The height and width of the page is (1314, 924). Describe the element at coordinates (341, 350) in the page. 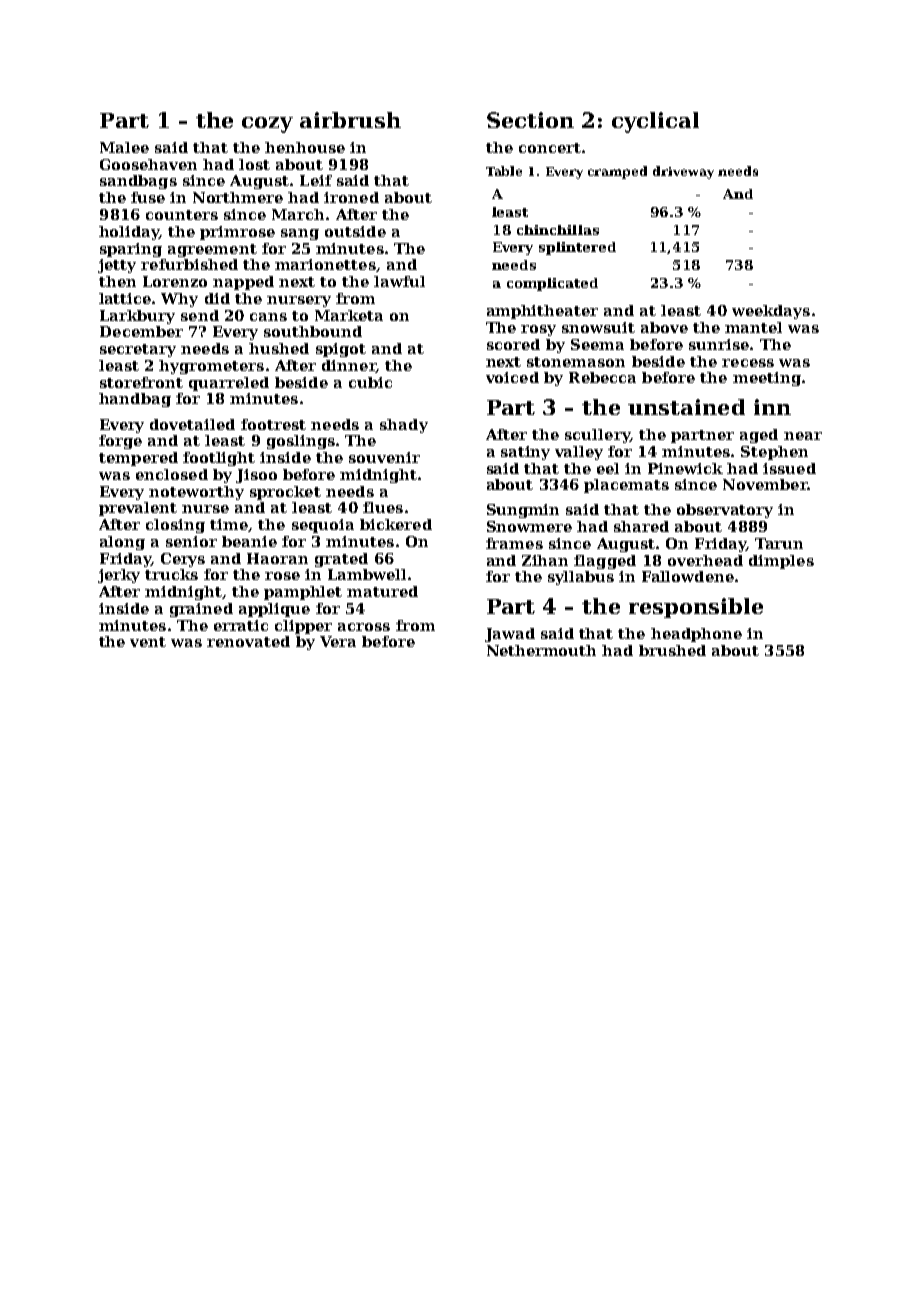

I see `spigot` at that location.
